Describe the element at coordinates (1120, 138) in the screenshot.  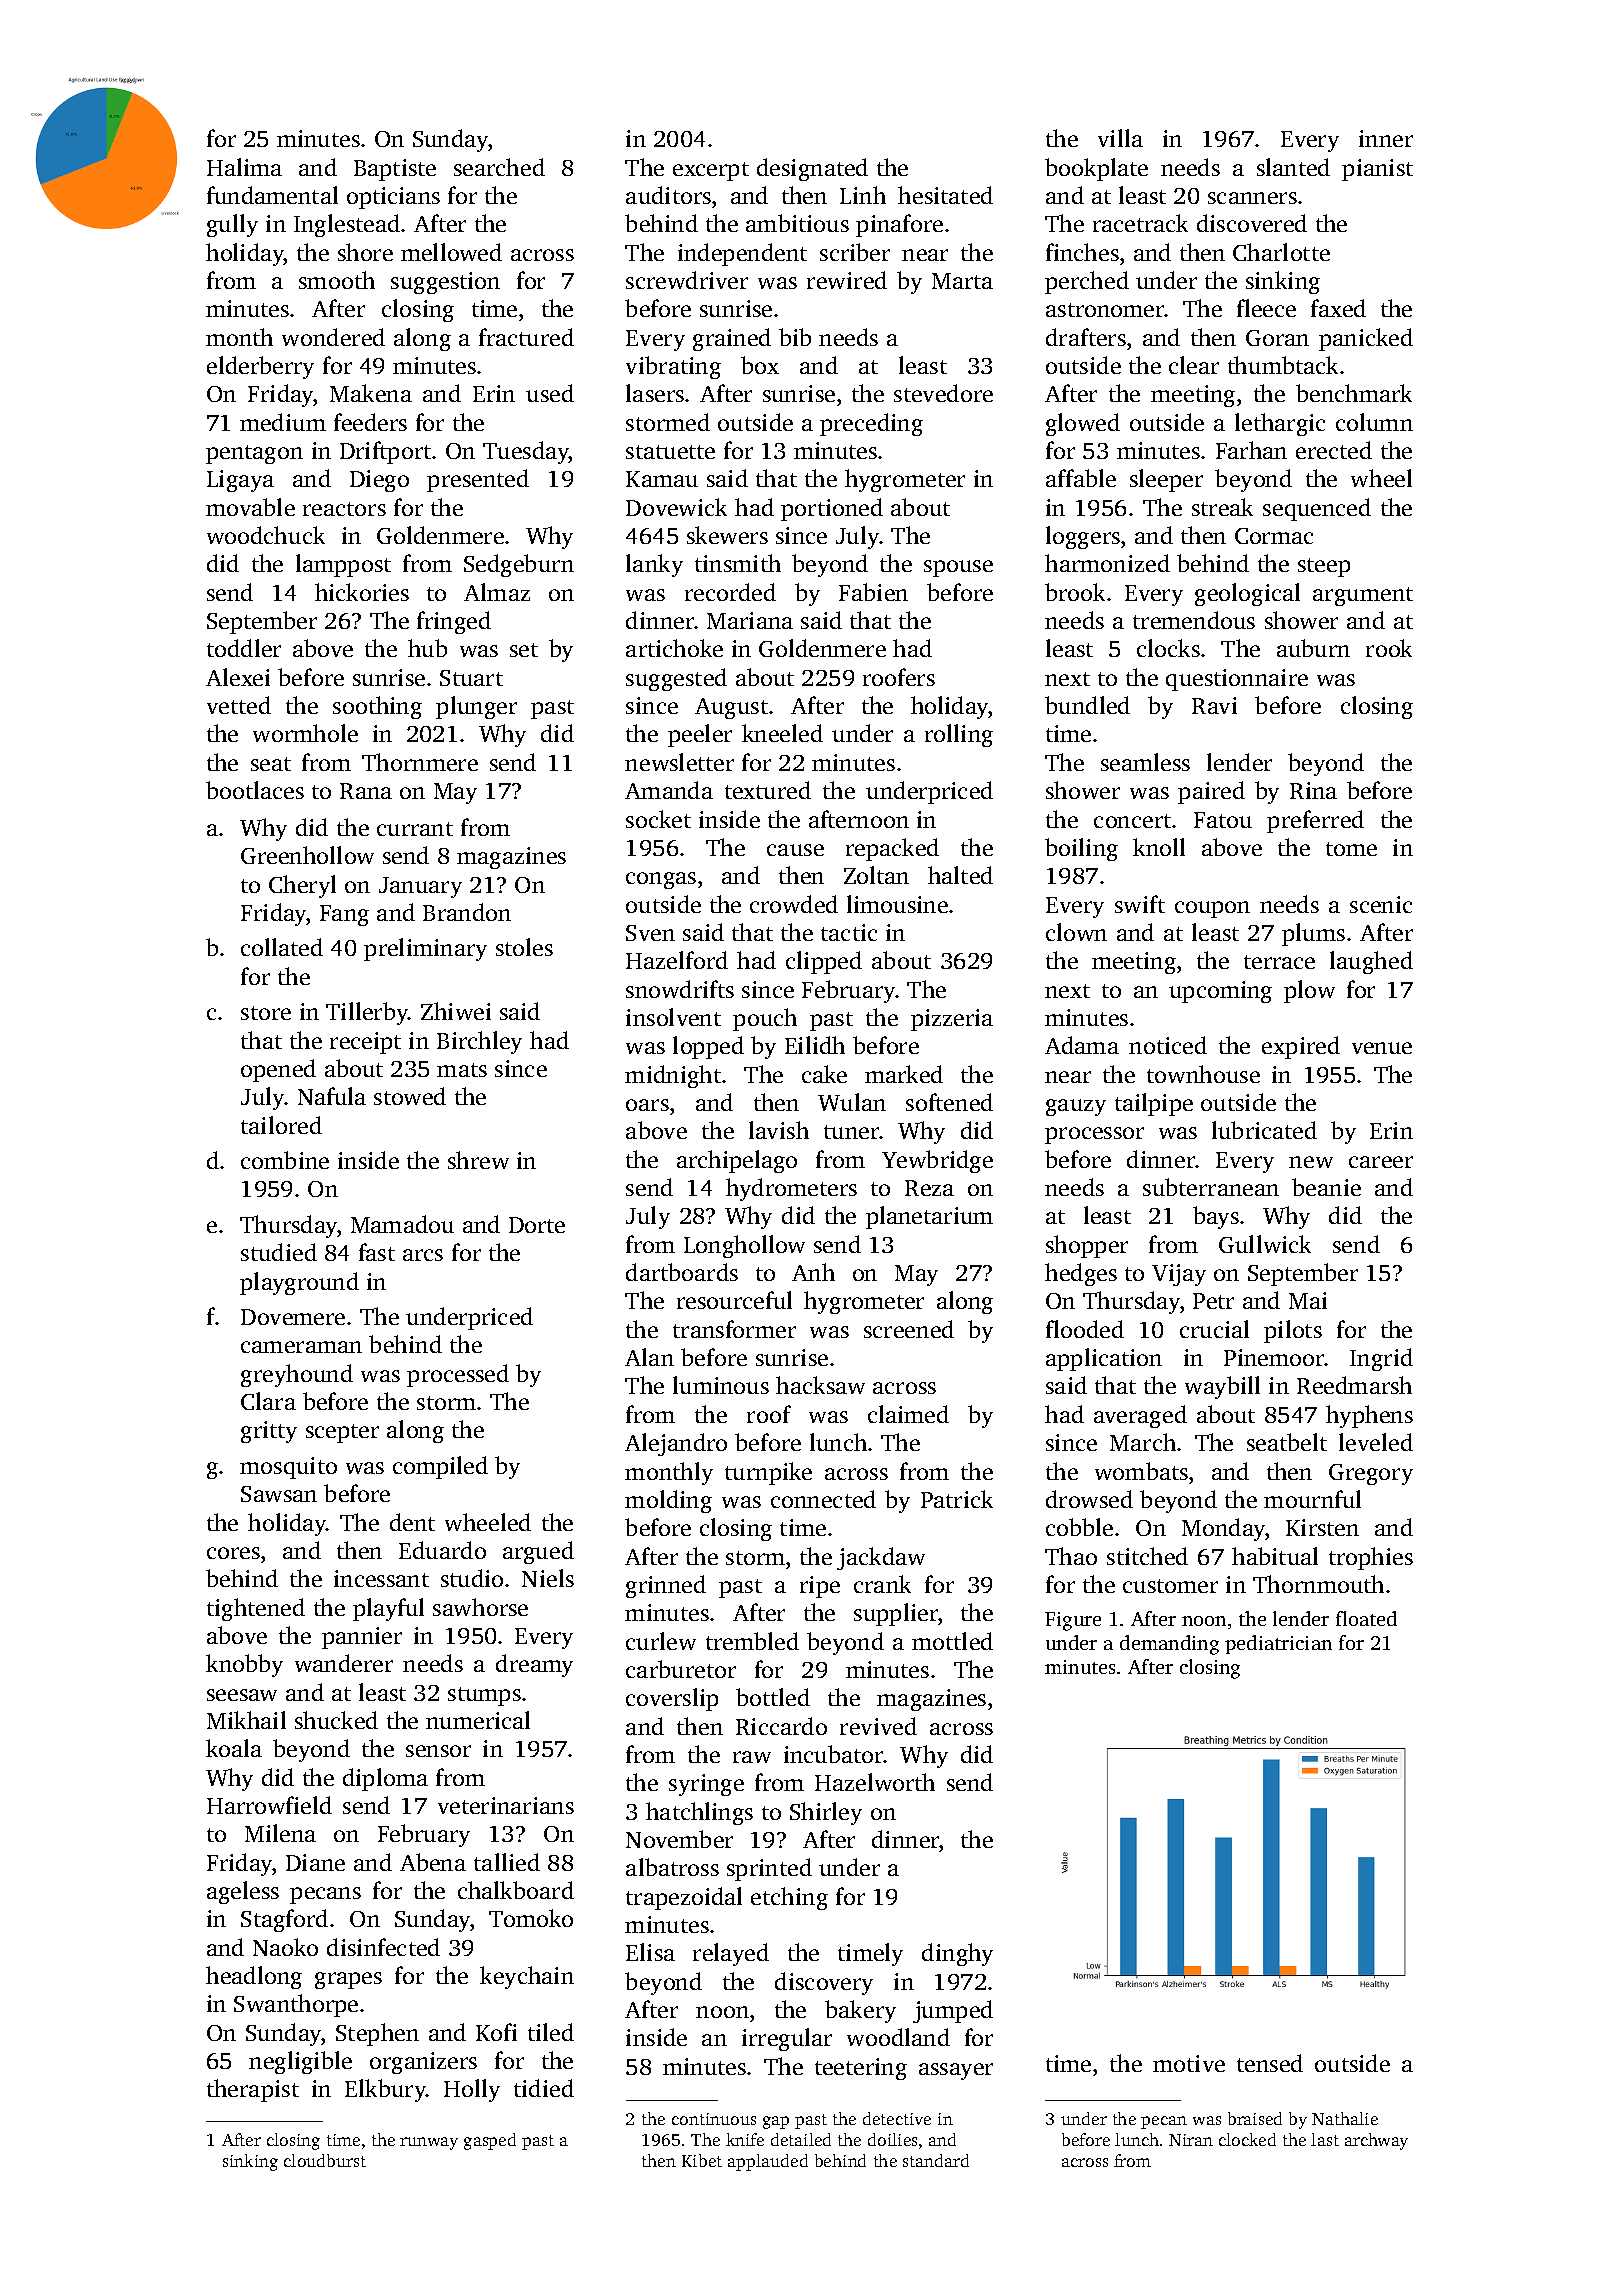
I see `villa` at that location.
